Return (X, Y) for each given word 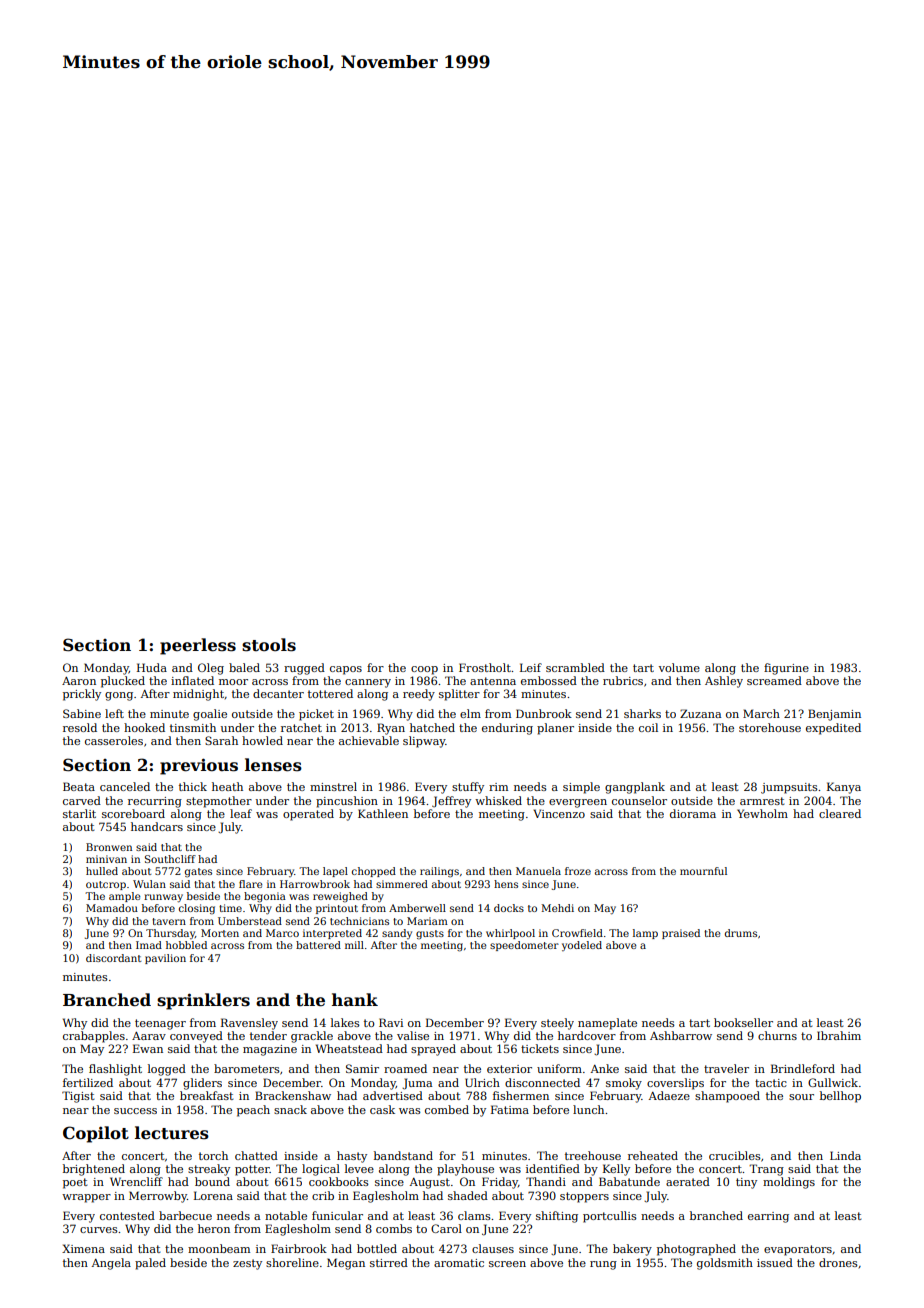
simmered (402, 884)
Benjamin (834, 715)
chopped (374, 872)
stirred (389, 1262)
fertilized (88, 1082)
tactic (771, 1083)
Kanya (844, 788)
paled (150, 1264)
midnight (198, 695)
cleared (840, 813)
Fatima (510, 1109)
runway (163, 898)
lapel (335, 872)
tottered (330, 693)
